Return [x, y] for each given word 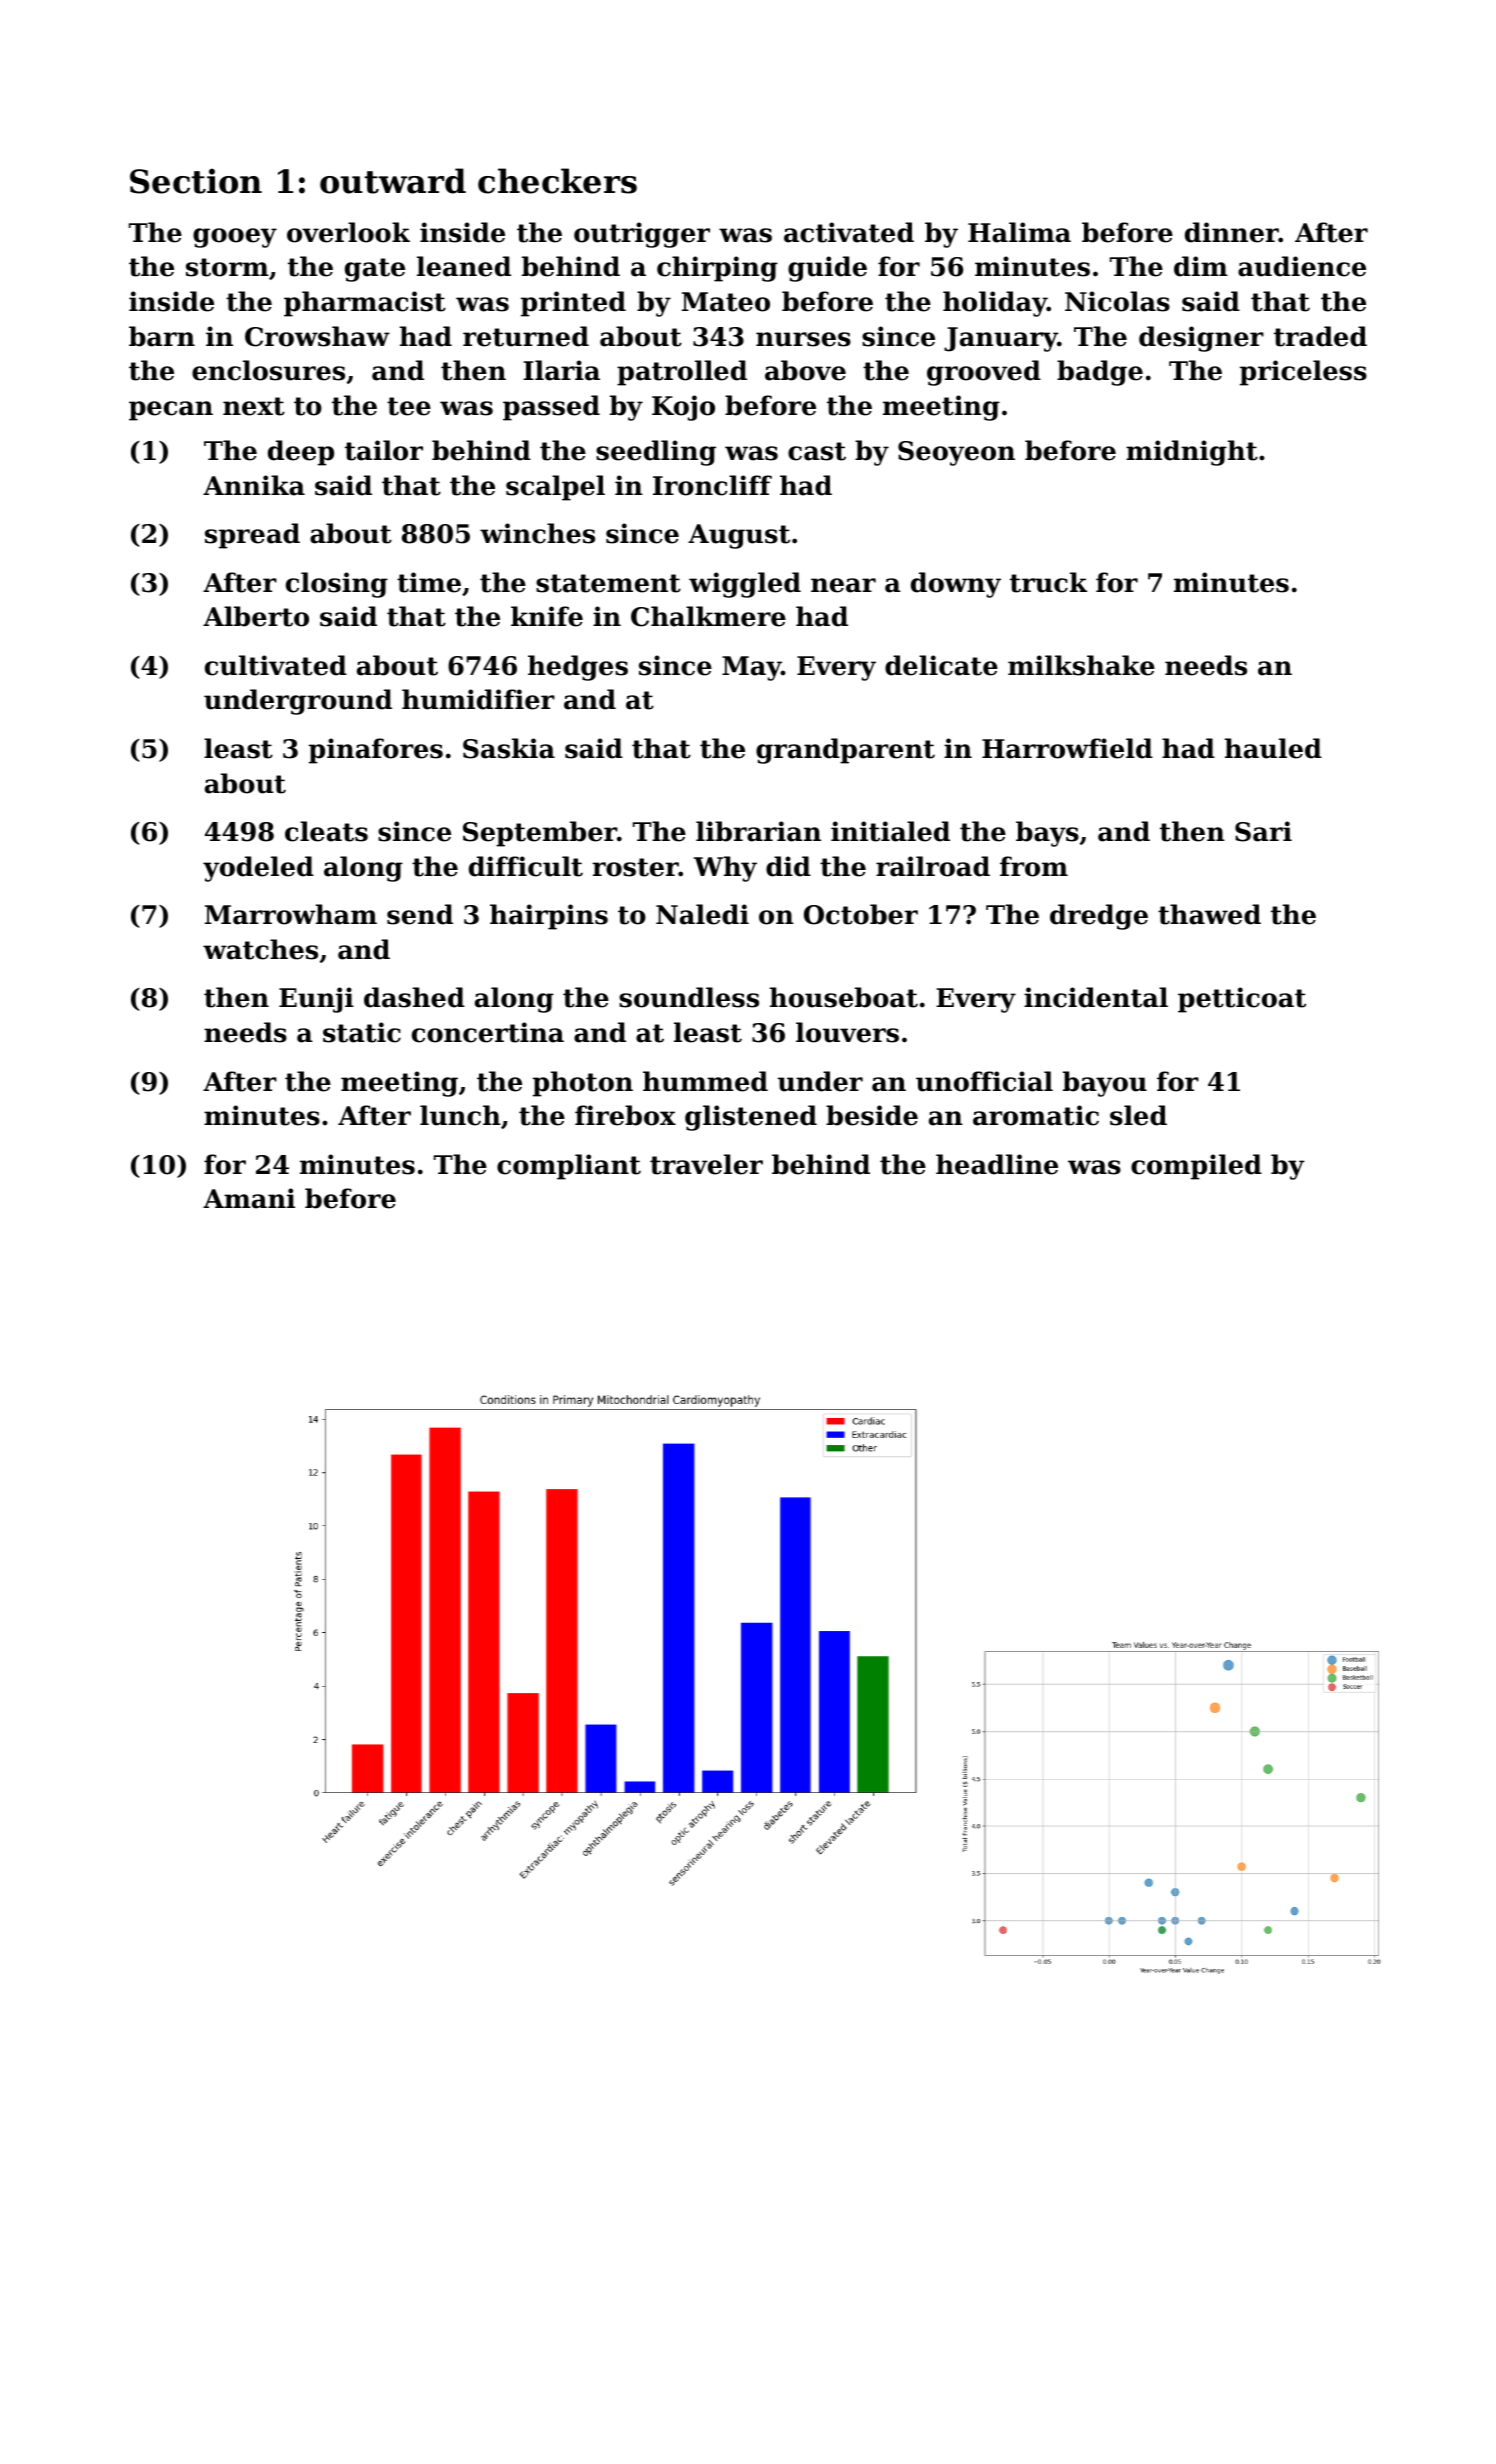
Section [196, 181]
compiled [1196, 1167]
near [843, 585]
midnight [1192, 453]
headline [997, 1164]
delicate [941, 665]
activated [849, 232]
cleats [326, 831]
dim [1201, 266]
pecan [171, 411]
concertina [488, 1032]
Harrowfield [1067, 748]
